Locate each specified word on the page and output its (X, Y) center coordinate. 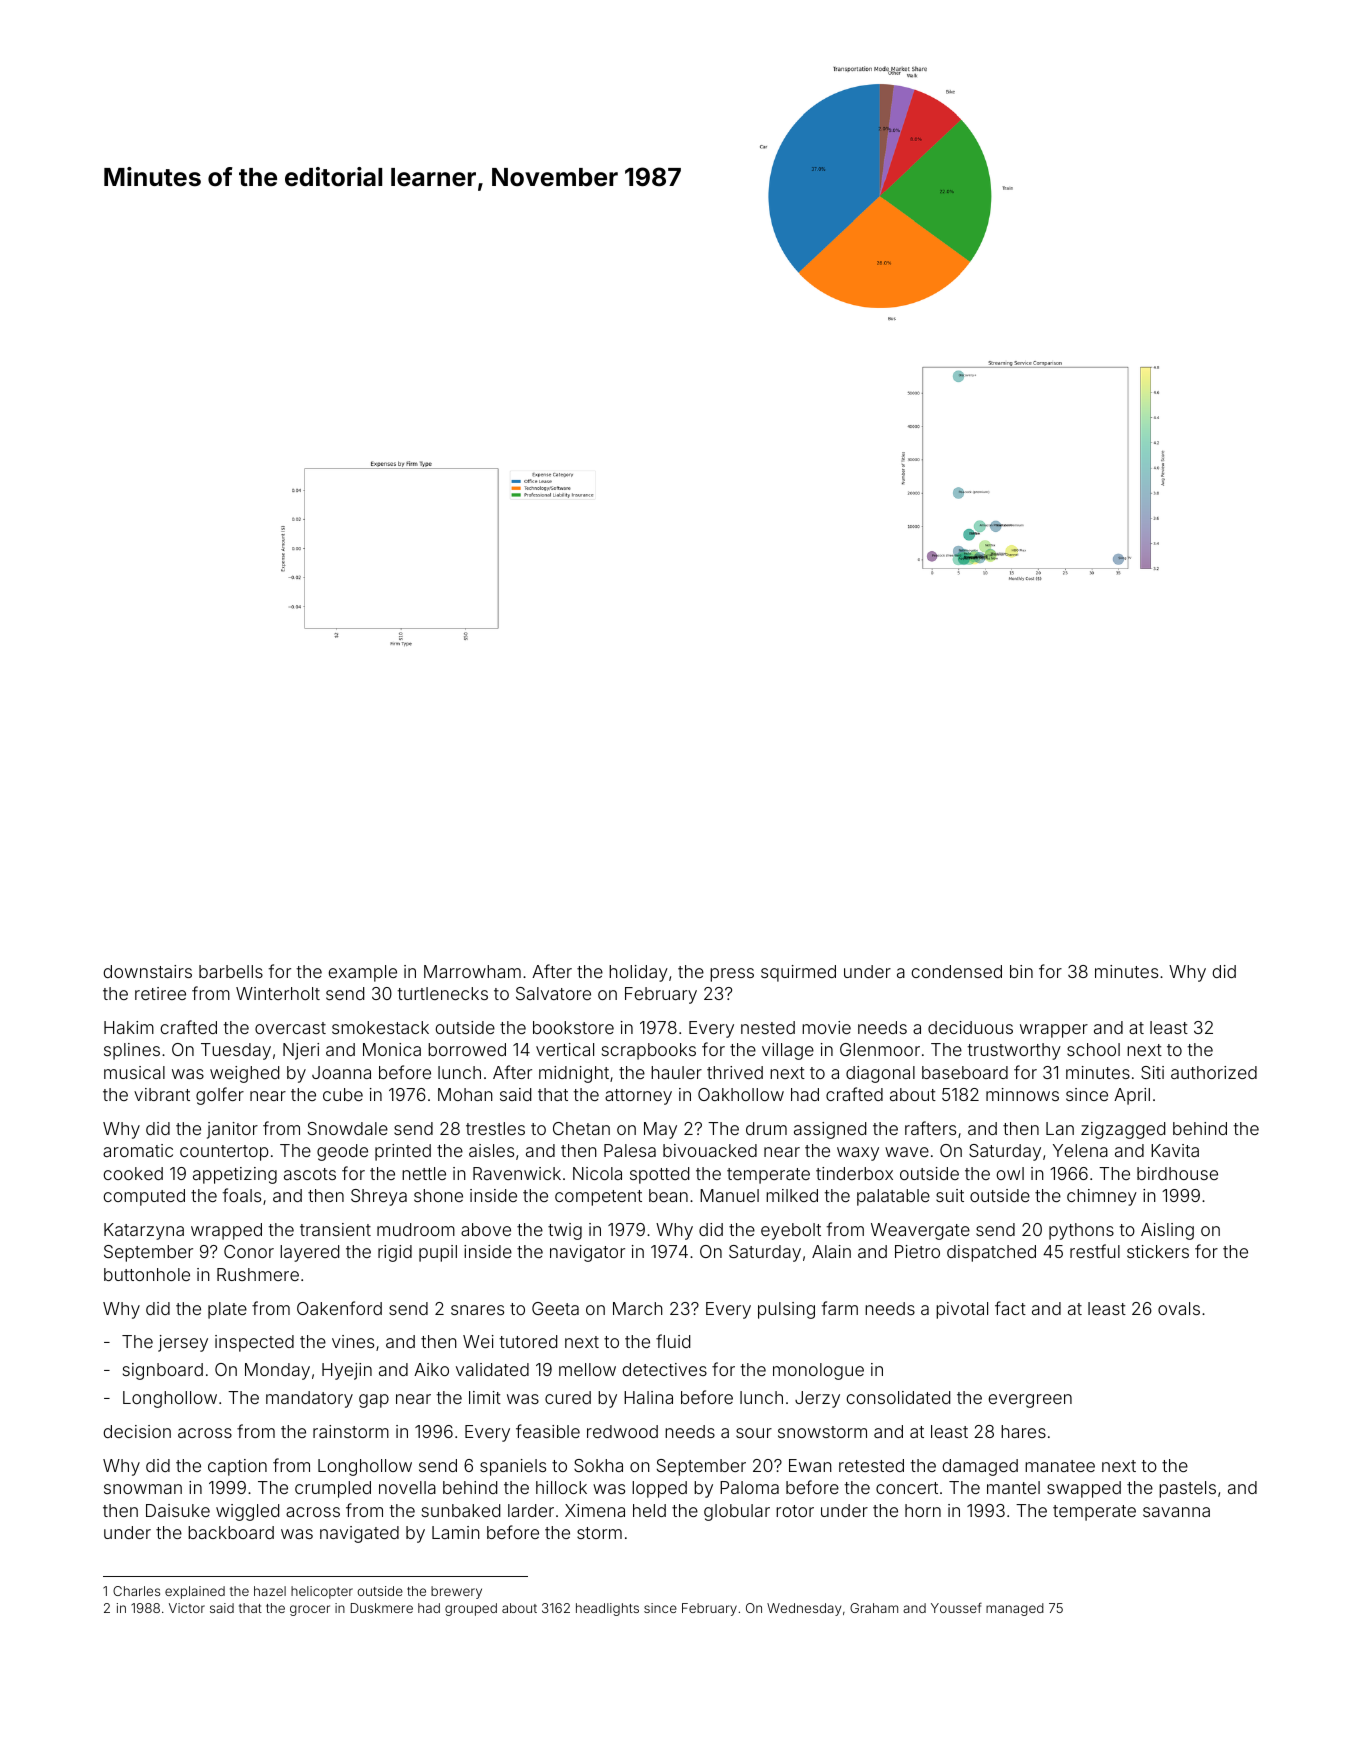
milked (792, 1195)
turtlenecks (442, 993)
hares (1023, 1431)
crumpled (333, 1489)
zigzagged (1123, 1130)
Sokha (598, 1465)
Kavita (1175, 1150)
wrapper (1054, 1031)
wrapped (226, 1231)
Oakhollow (741, 1094)
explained (195, 1592)
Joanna (341, 1072)
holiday (638, 973)
